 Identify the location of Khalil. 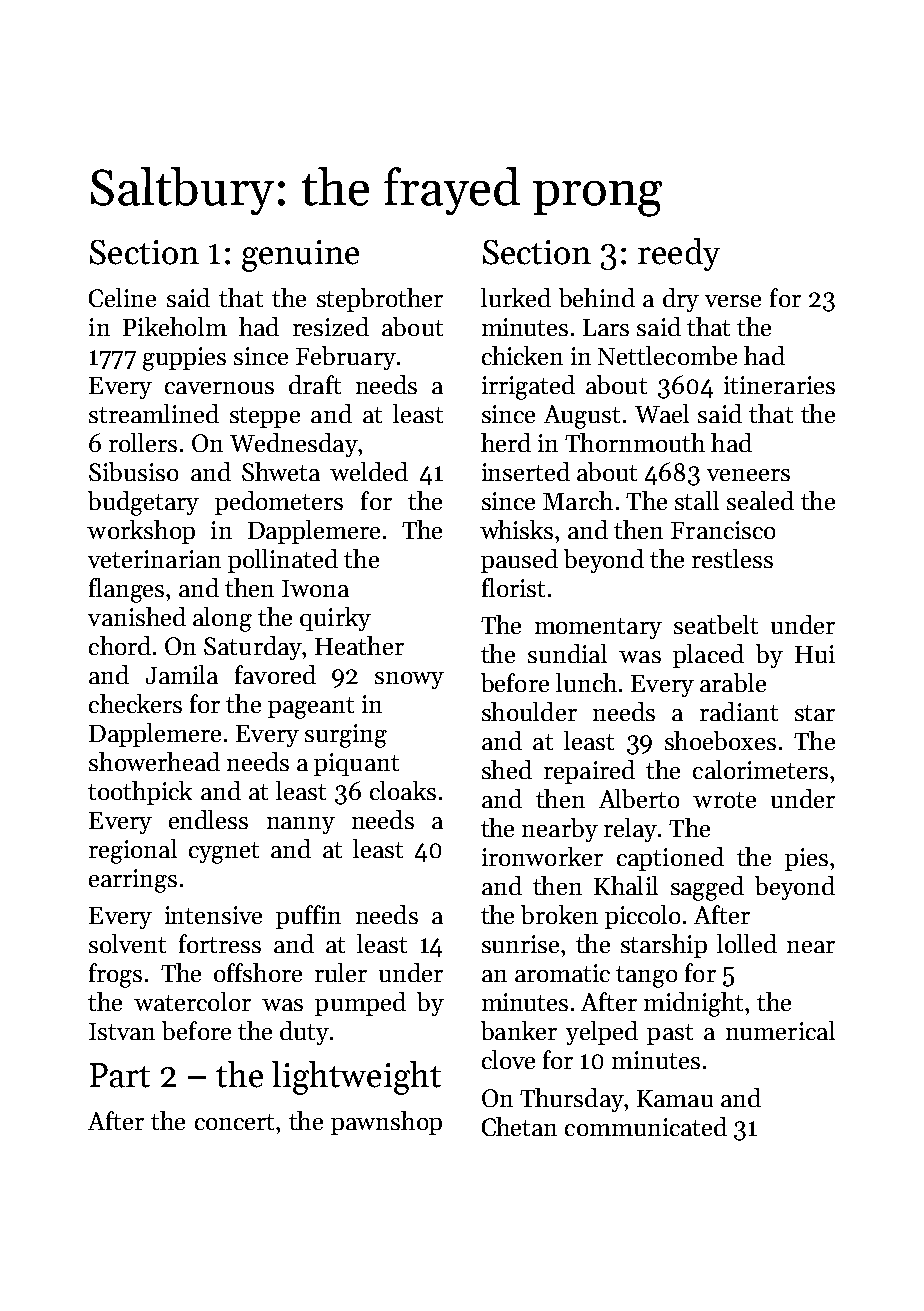
(626, 885).
